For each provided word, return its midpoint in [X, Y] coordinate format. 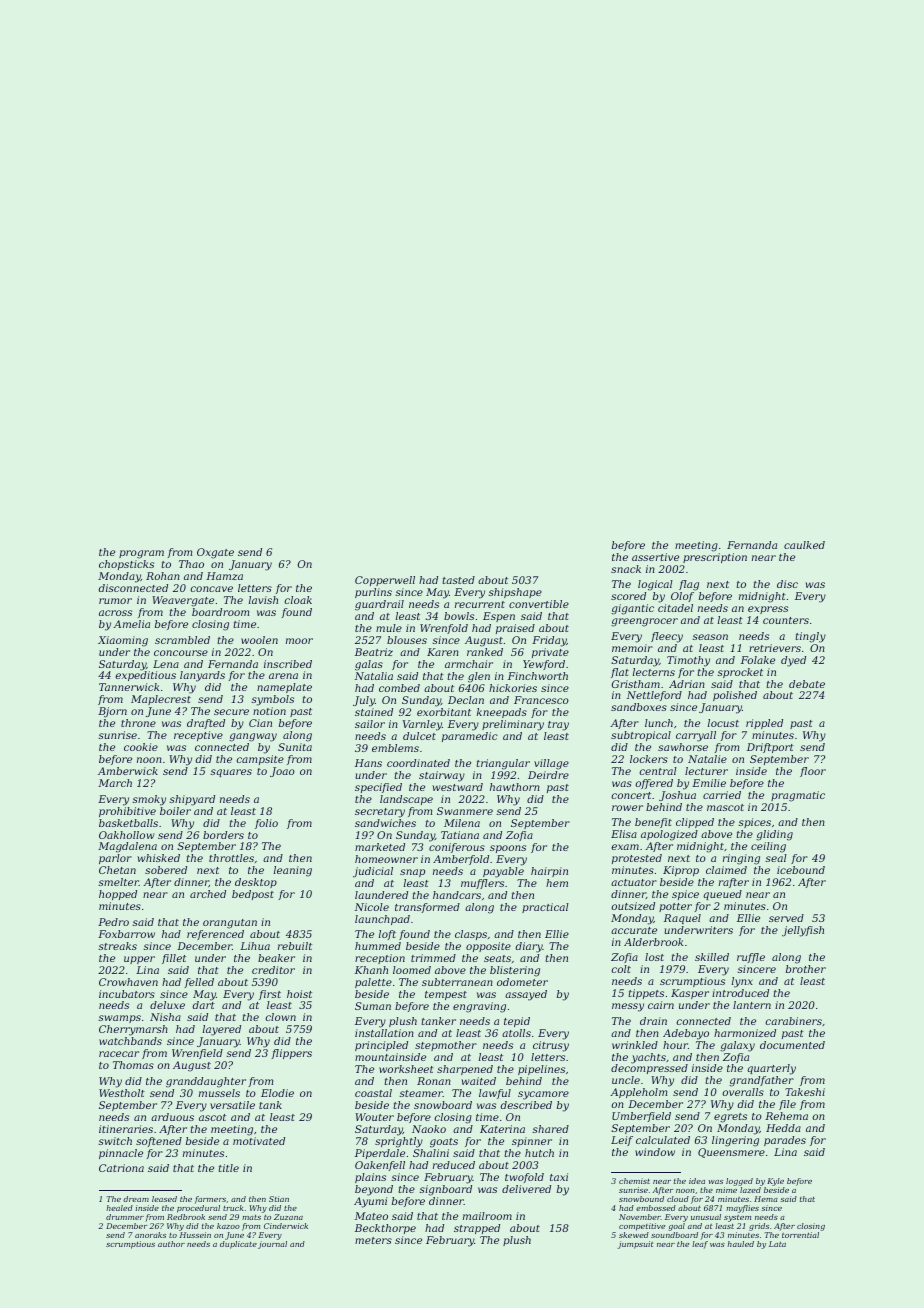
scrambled [182, 640]
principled [381, 1046]
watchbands [130, 1041]
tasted [458, 580]
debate [807, 684]
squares [231, 773]
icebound [801, 870]
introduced [740, 993]
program [141, 554]
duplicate [238, 1245]
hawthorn [515, 787]
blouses [407, 640]
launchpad [382, 920]
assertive [655, 557]
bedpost [253, 895]
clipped [695, 823]
